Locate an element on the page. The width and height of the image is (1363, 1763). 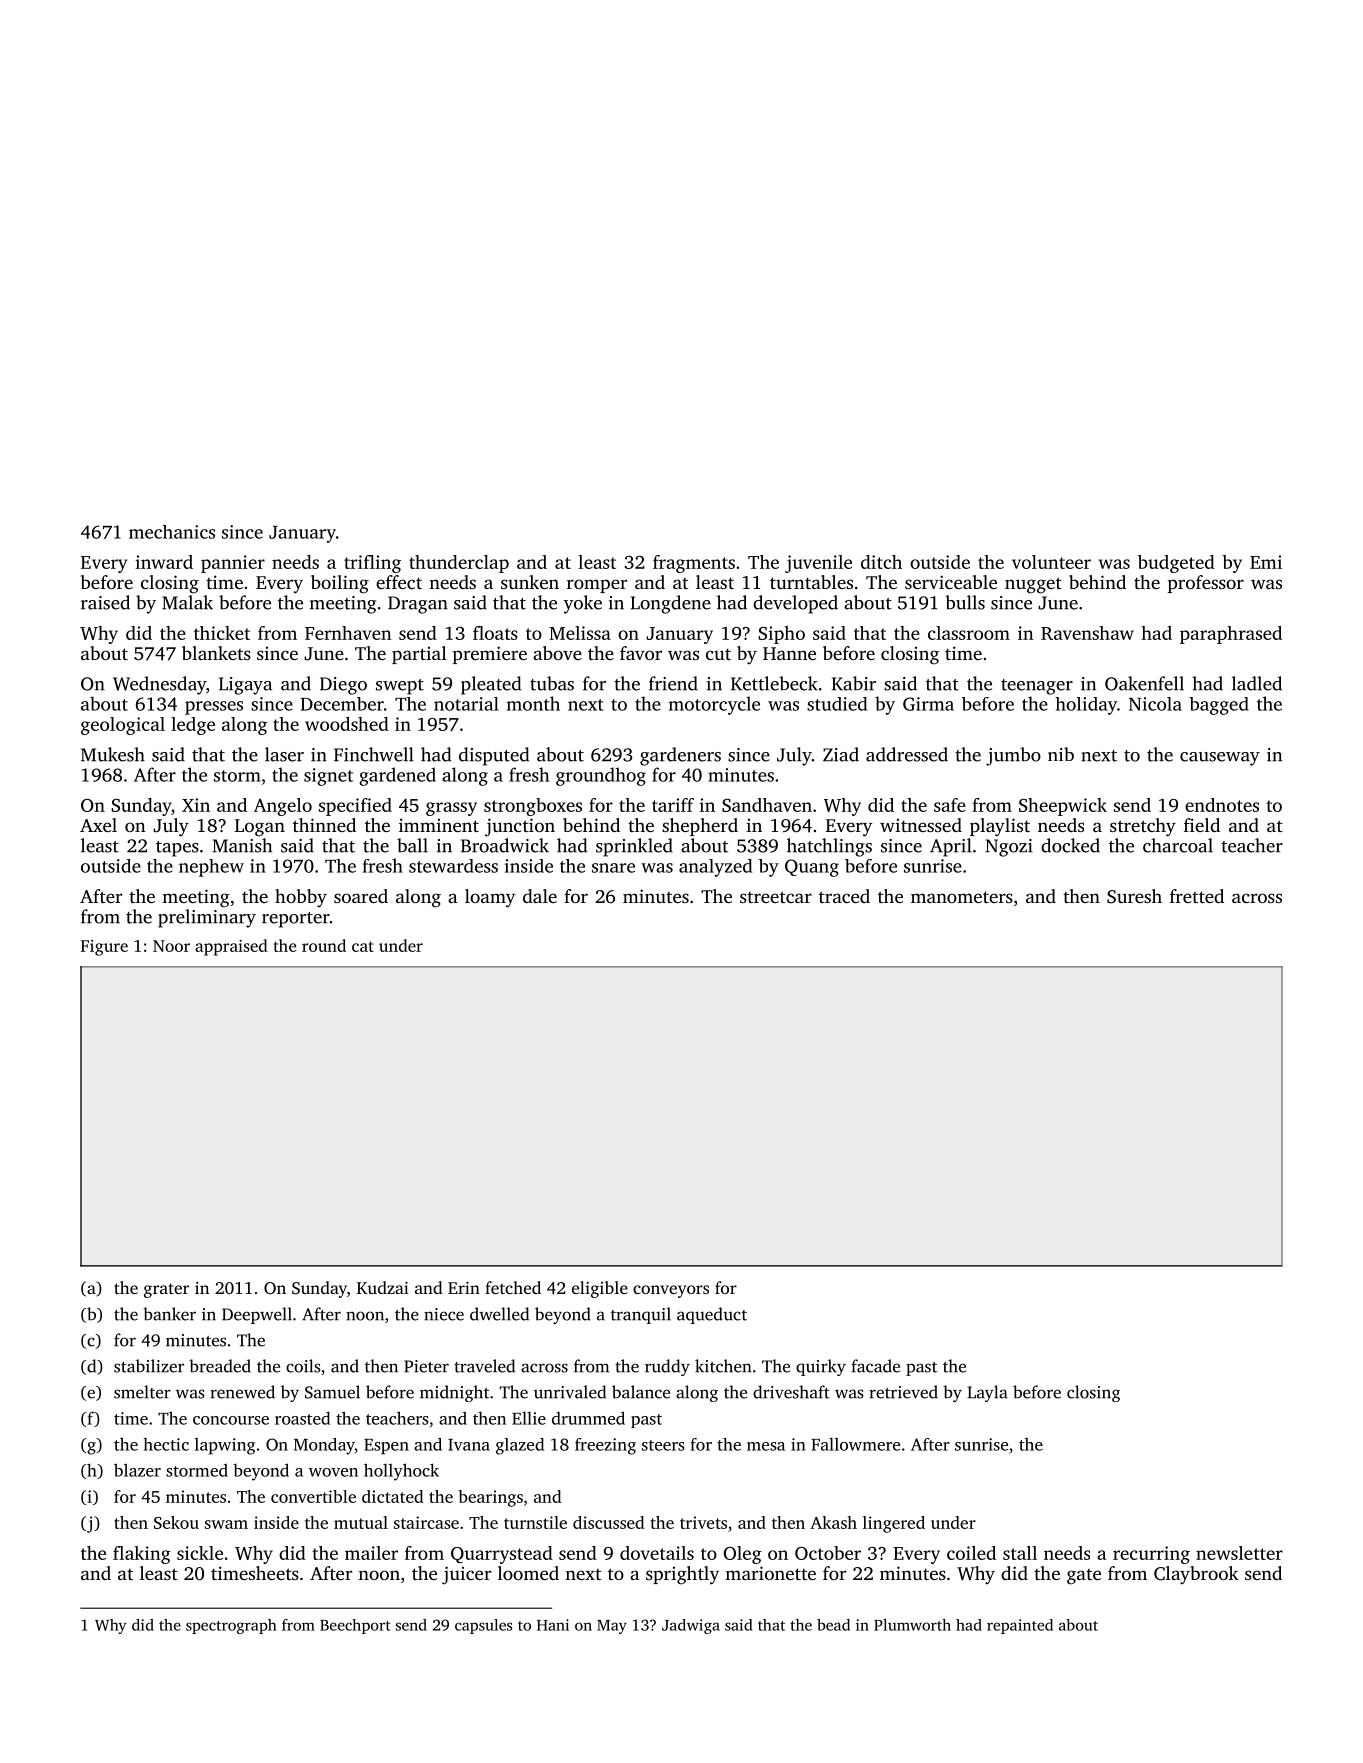
ditch is located at coordinates (881, 562).
